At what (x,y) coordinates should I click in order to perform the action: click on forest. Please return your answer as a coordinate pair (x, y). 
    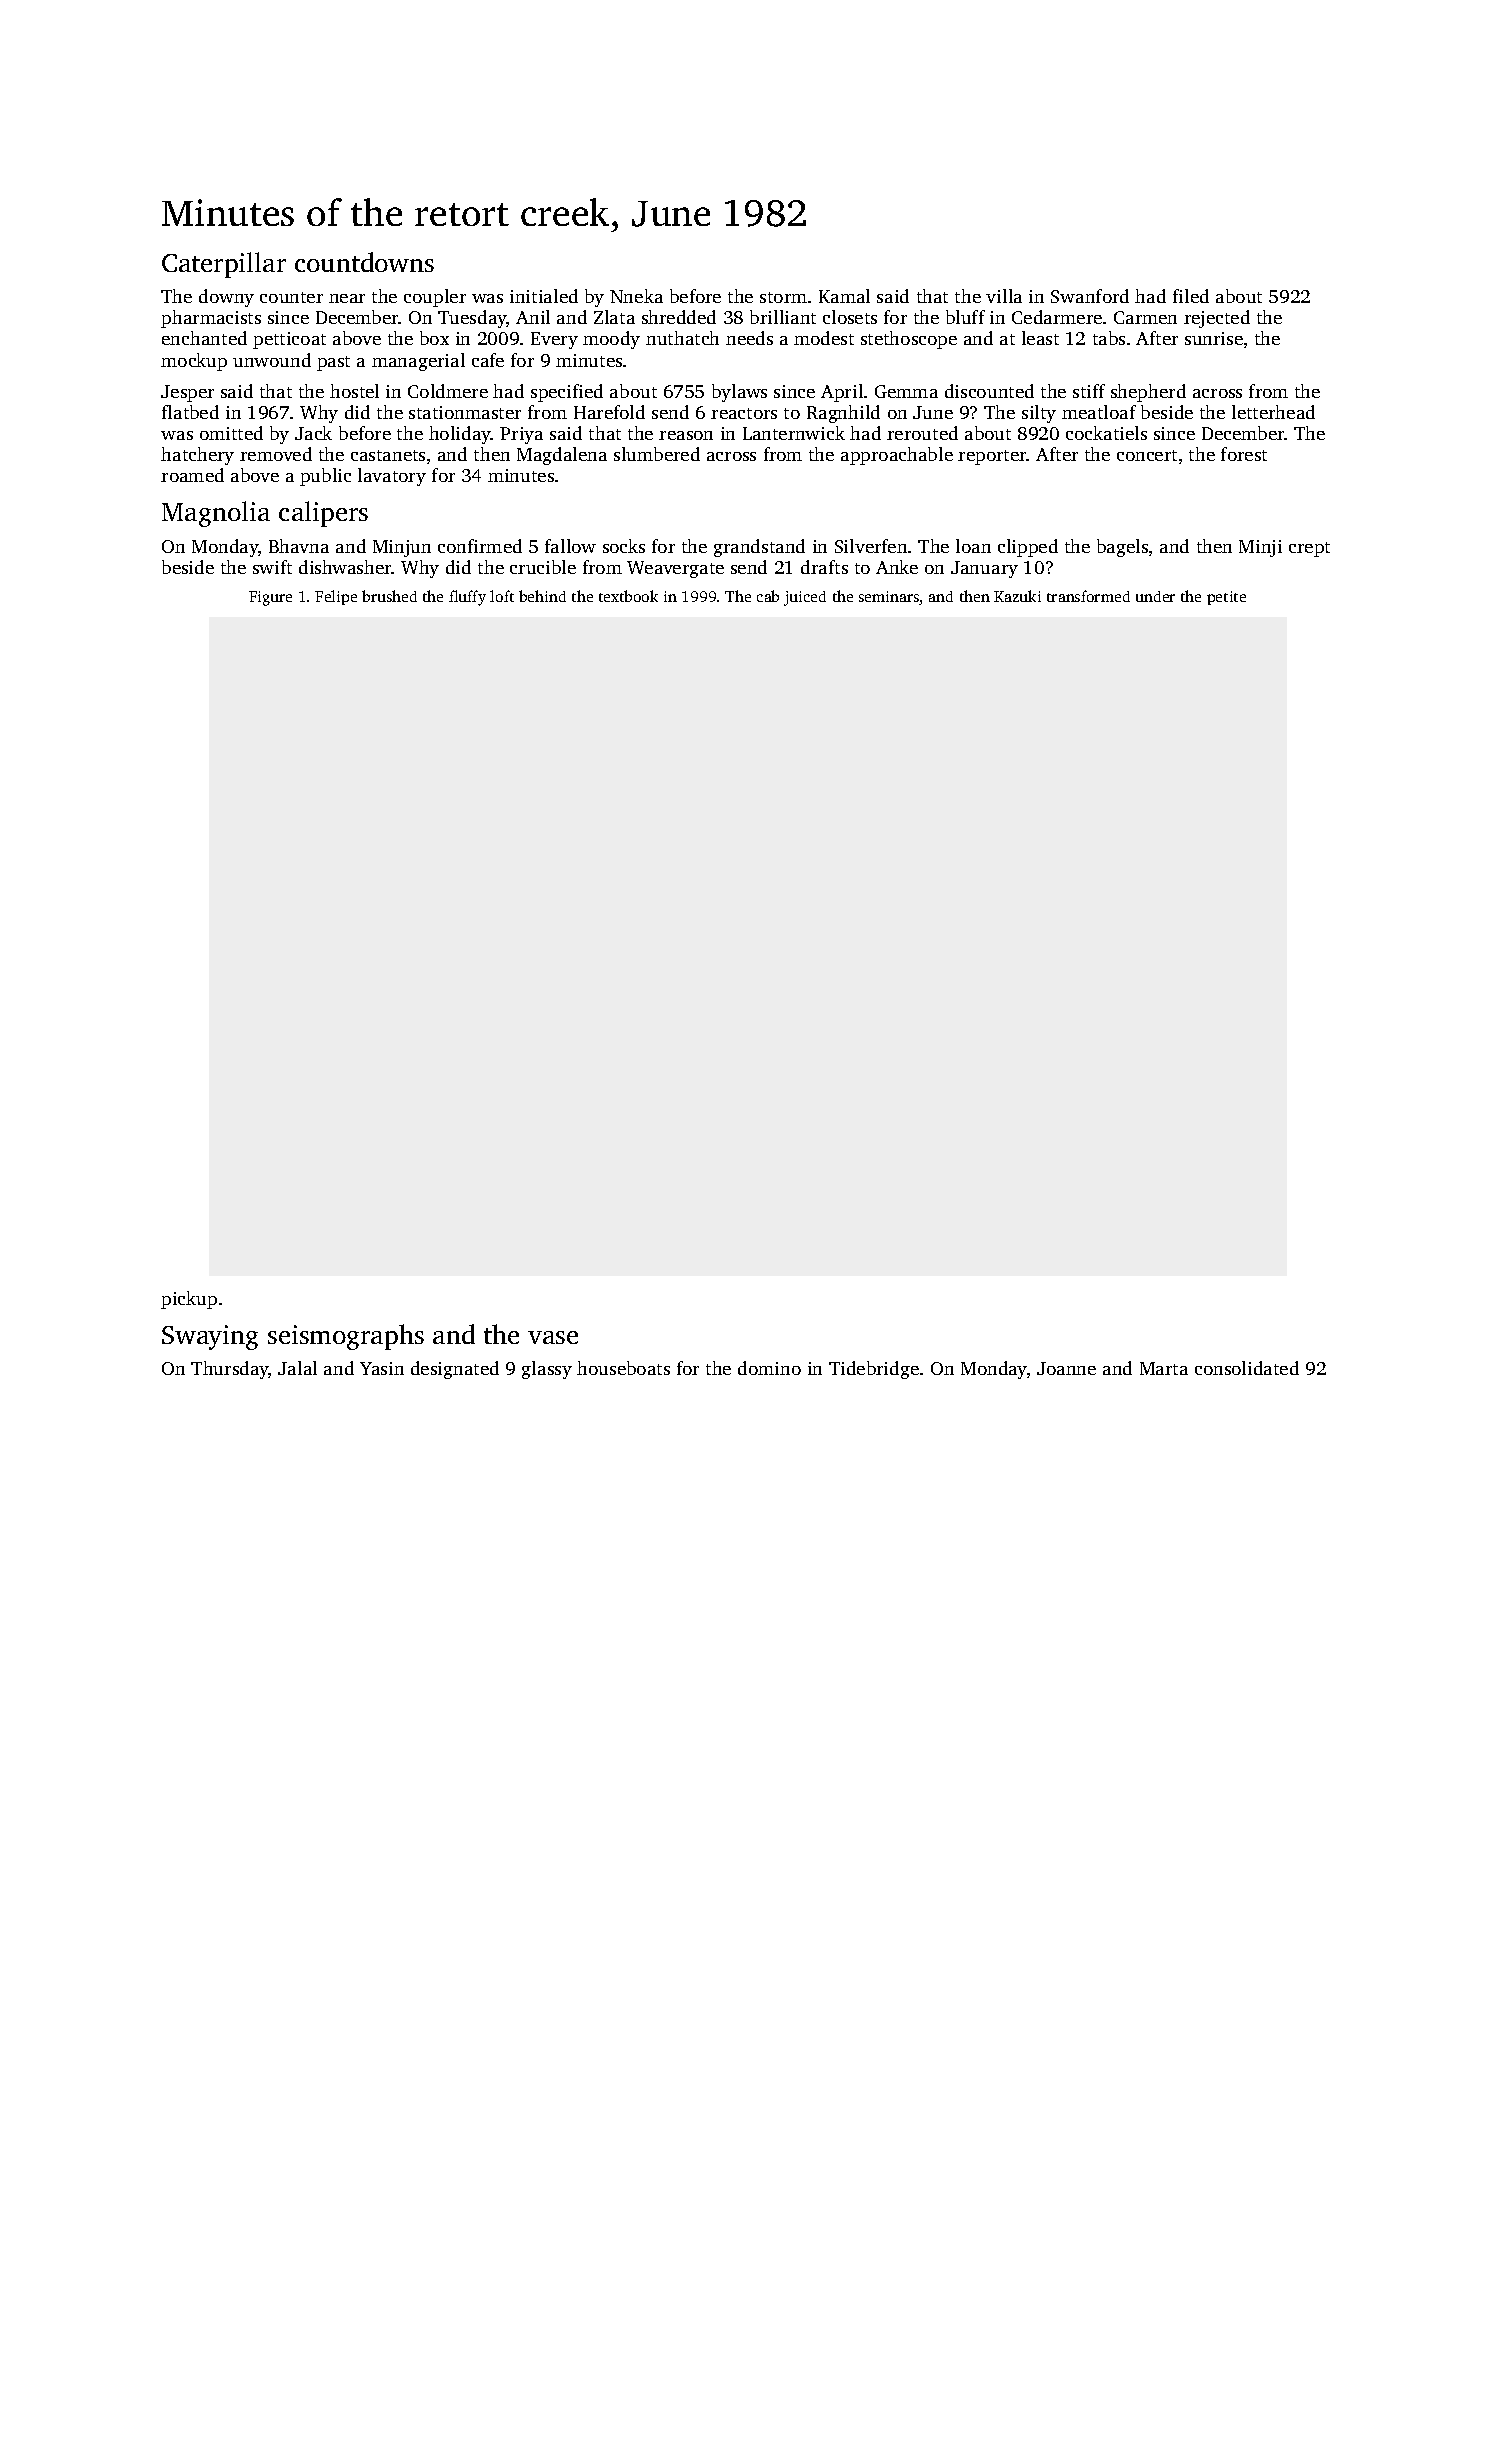
    Looking at the image, I should click on (1244, 454).
